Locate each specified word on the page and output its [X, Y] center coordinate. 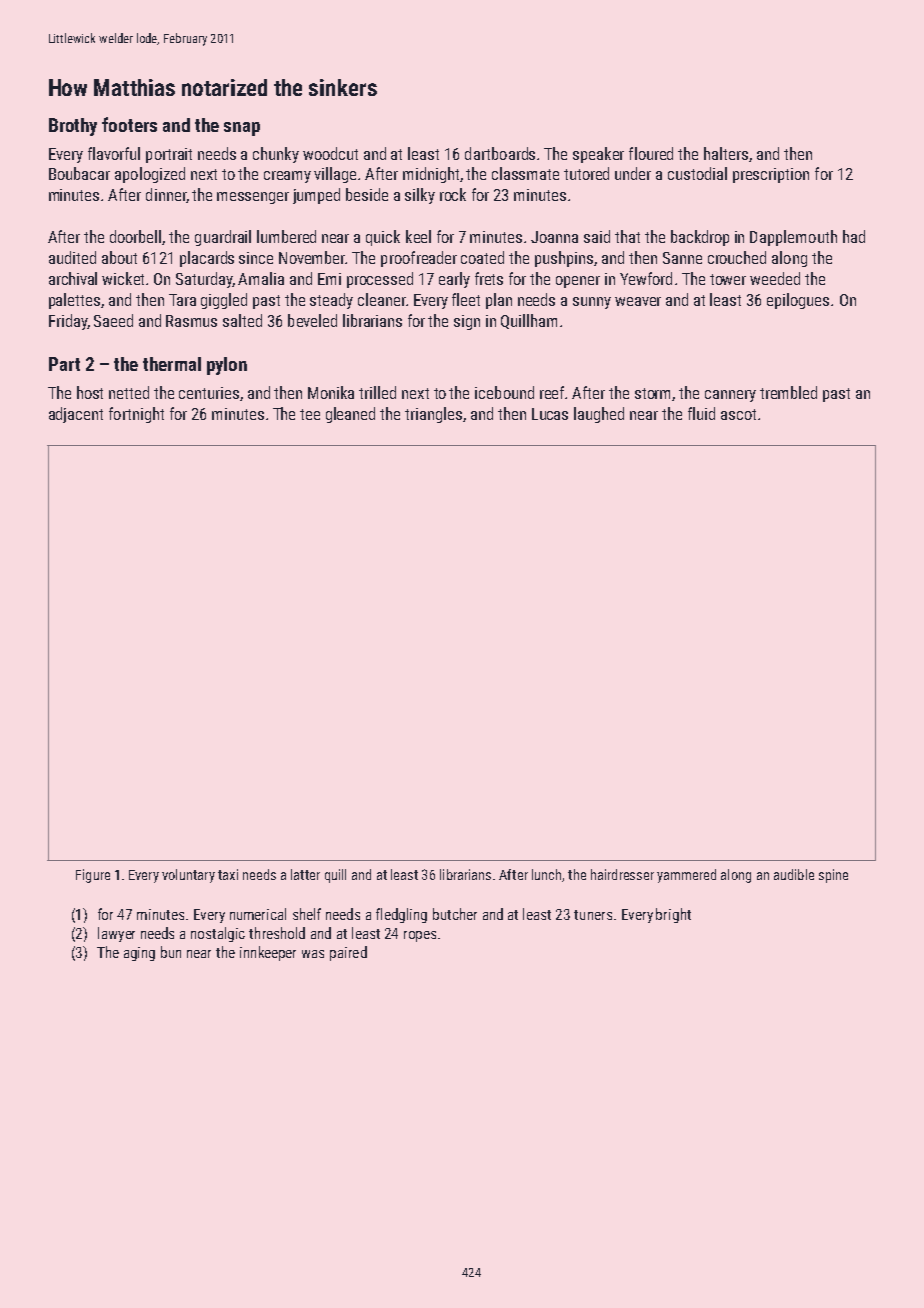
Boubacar [79, 173]
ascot [738, 414]
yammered [686, 876]
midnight [431, 175]
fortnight [136, 415]
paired [348, 953]
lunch [546, 874]
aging [139, 954]
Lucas [550, 414]
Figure [93, 876]
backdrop [700, 238]
